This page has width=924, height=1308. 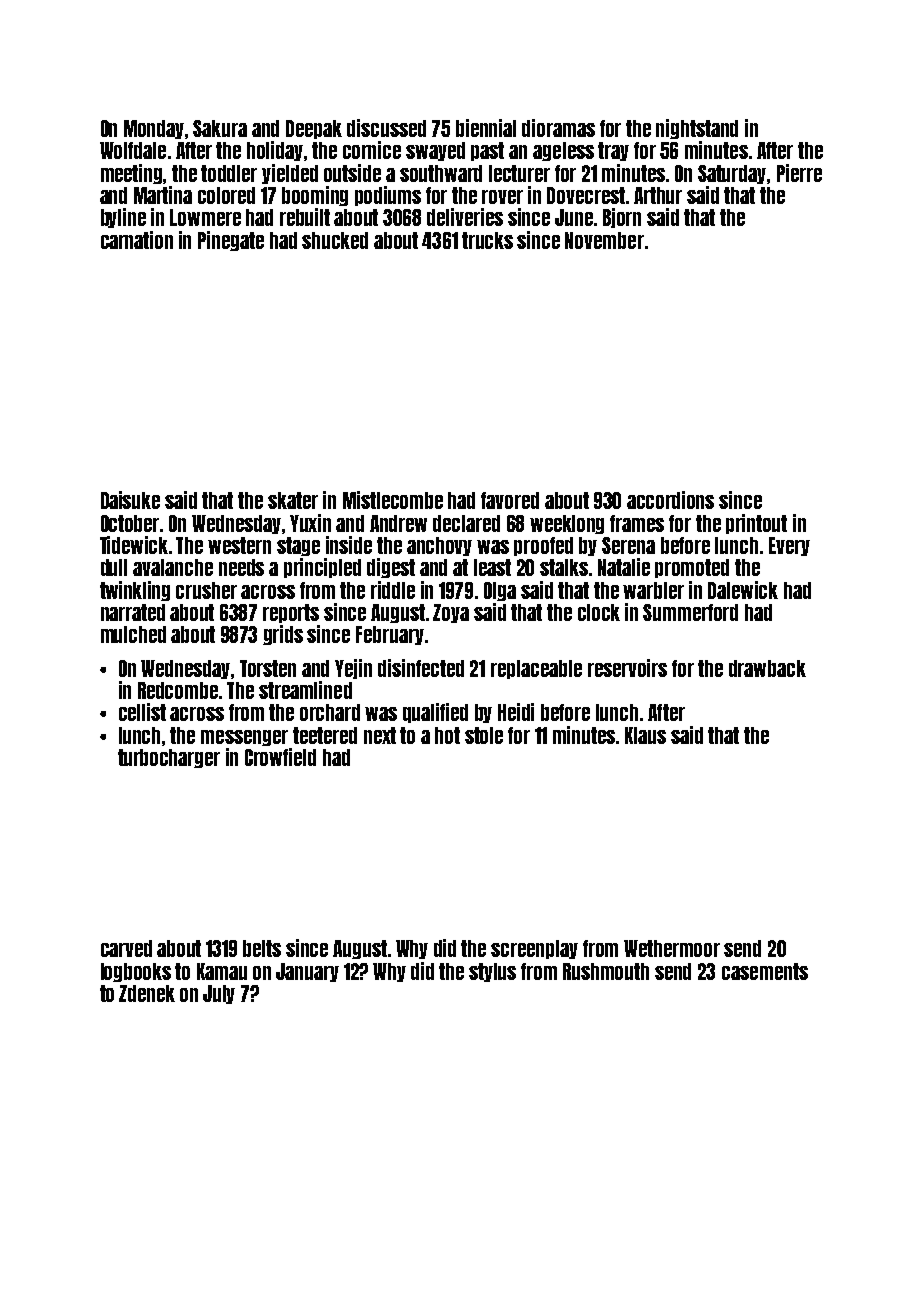 What do you see at coordinates (765, 971) in the page?
I see `casements` at bounding box center [765, 971].
